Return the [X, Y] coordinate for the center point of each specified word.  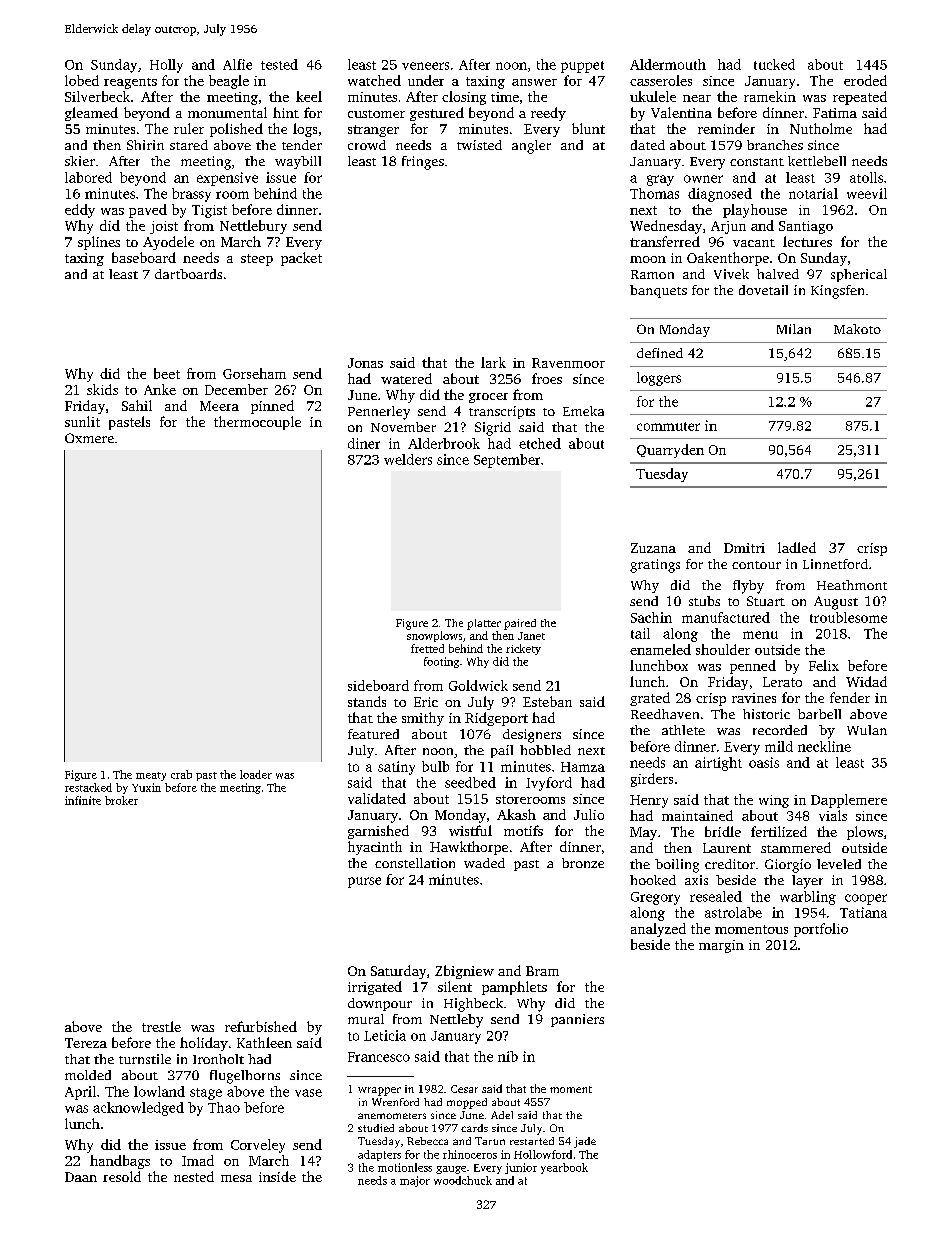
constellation [415, 863]
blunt [588, 128]
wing [774, 801]
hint [286, 112]
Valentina [681, 112]
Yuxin [146, 787]
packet [301, 259]
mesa [236, 1178]
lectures [807, 241]
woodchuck [463, 1180]
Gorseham [254, 373]
